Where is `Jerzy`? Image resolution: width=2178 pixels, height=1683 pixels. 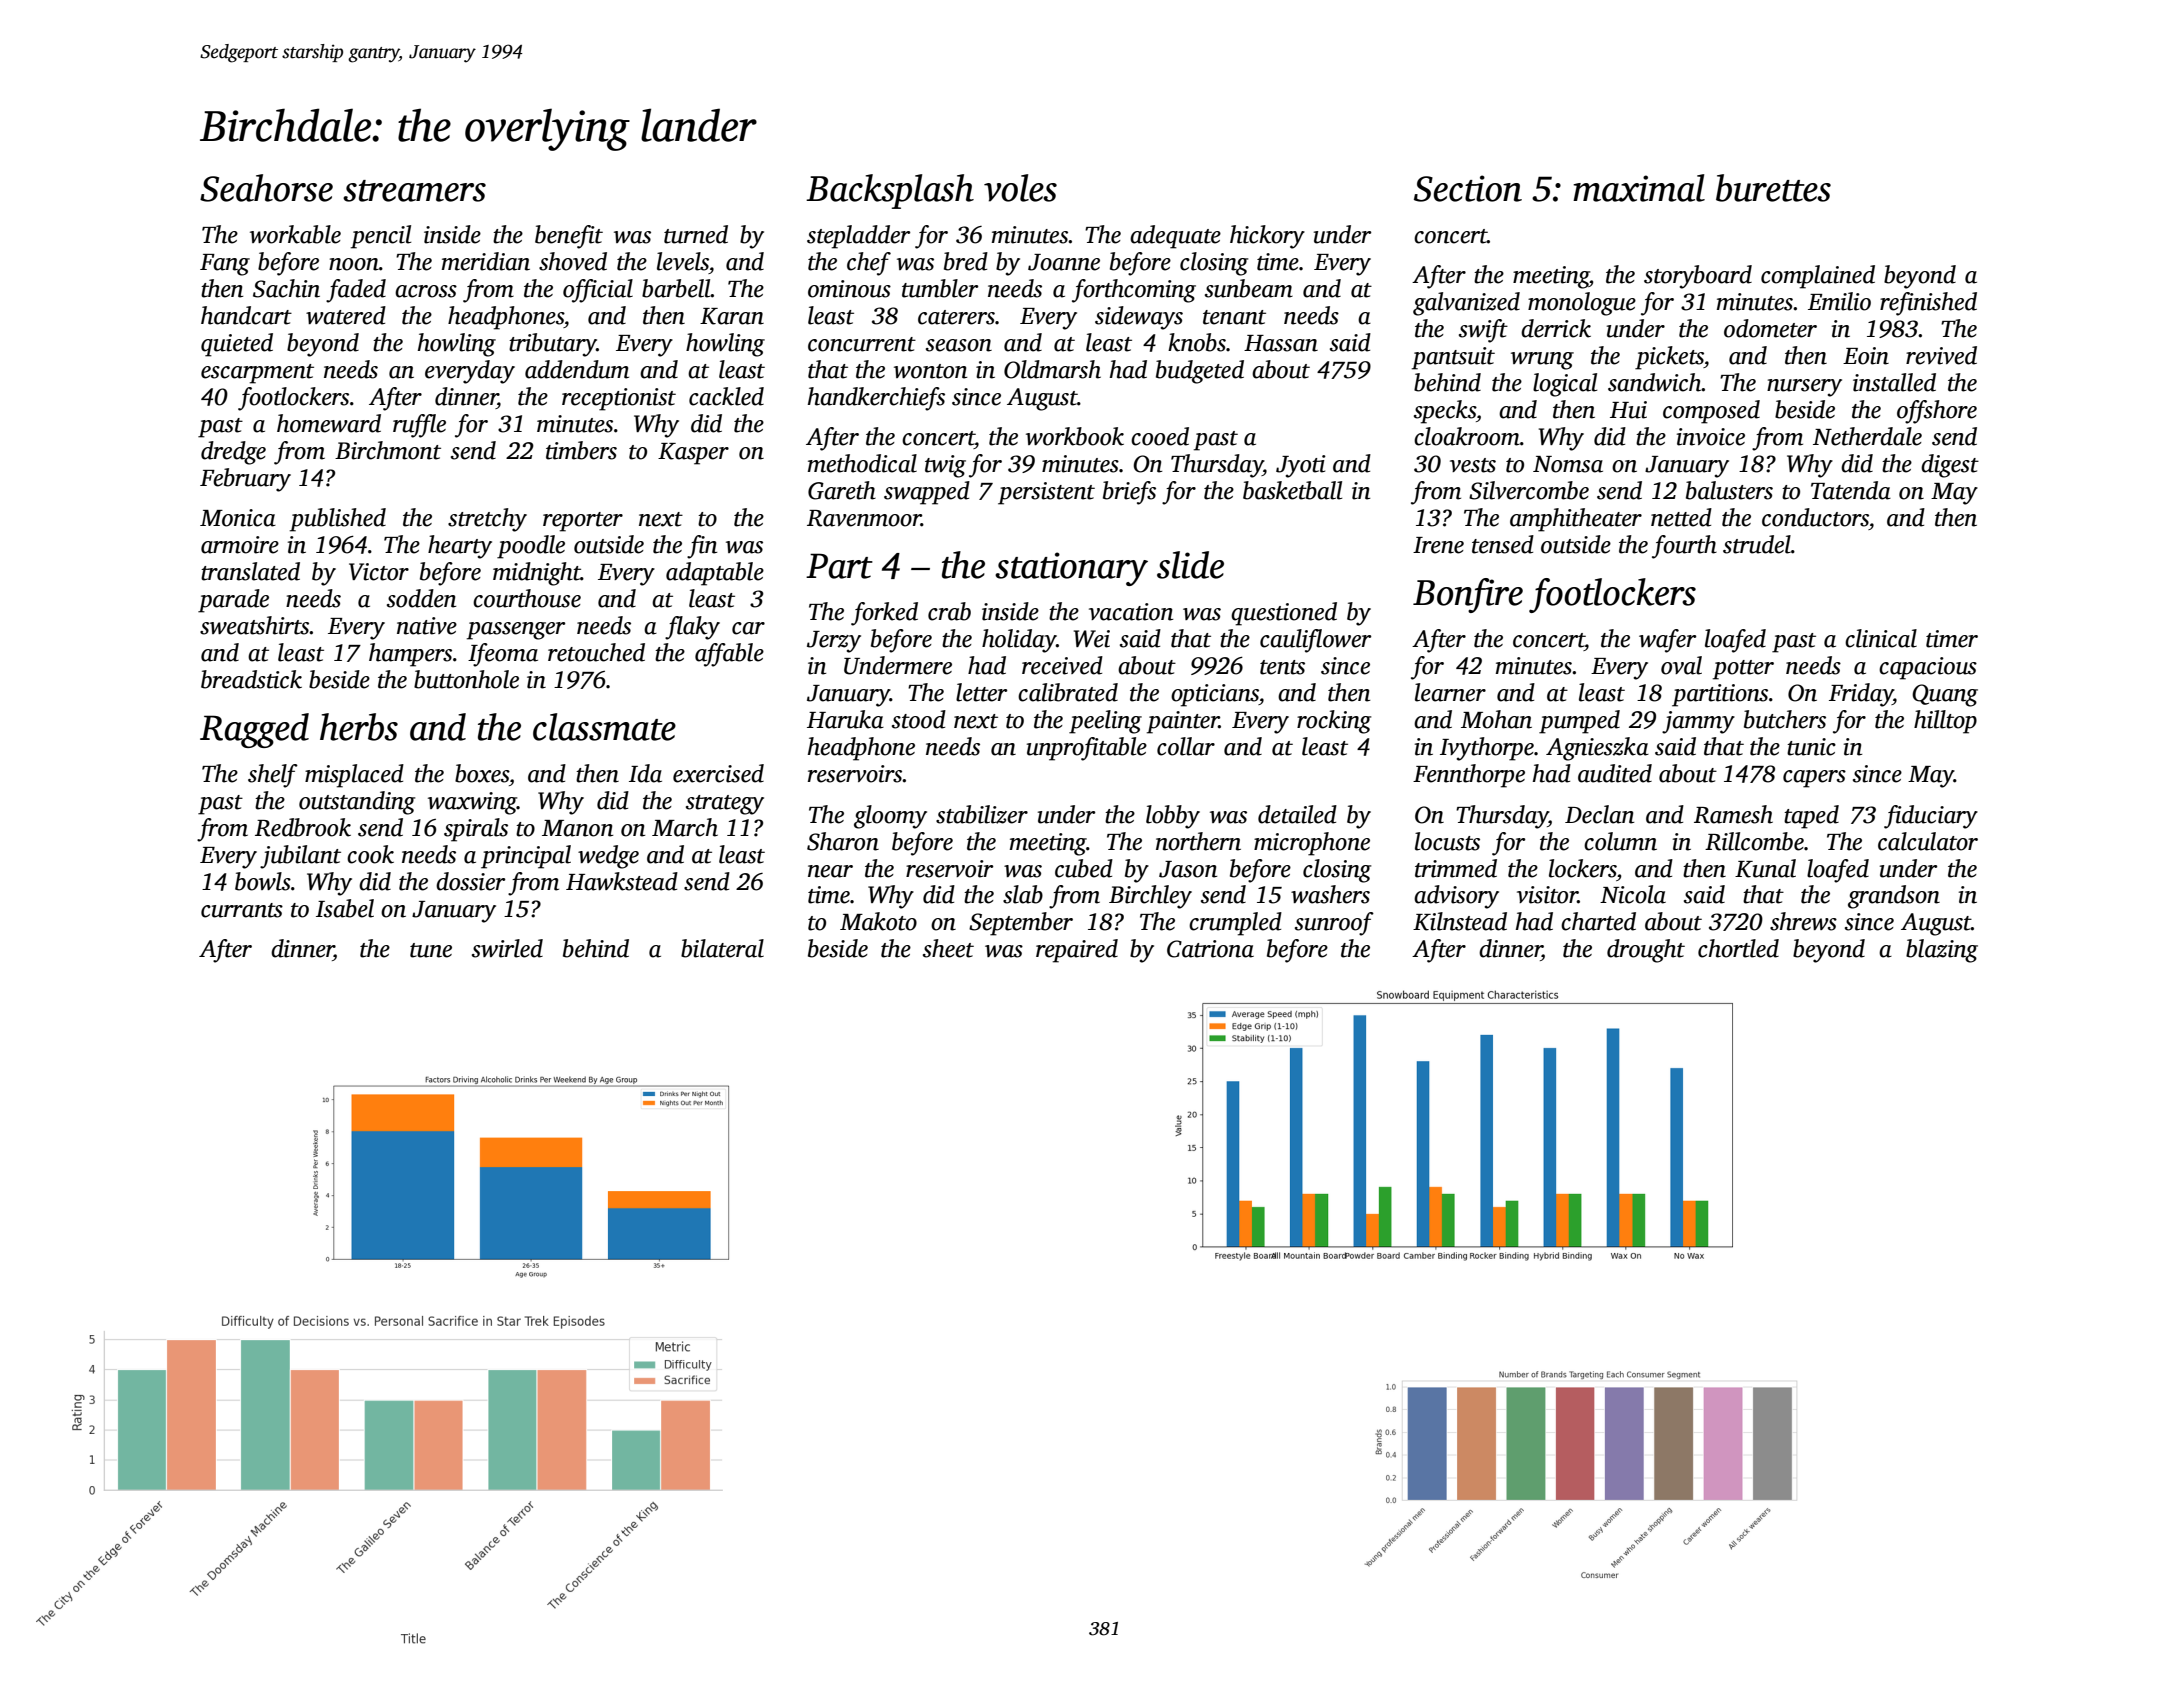 Jerzy is located at coordinates (834, 642).
